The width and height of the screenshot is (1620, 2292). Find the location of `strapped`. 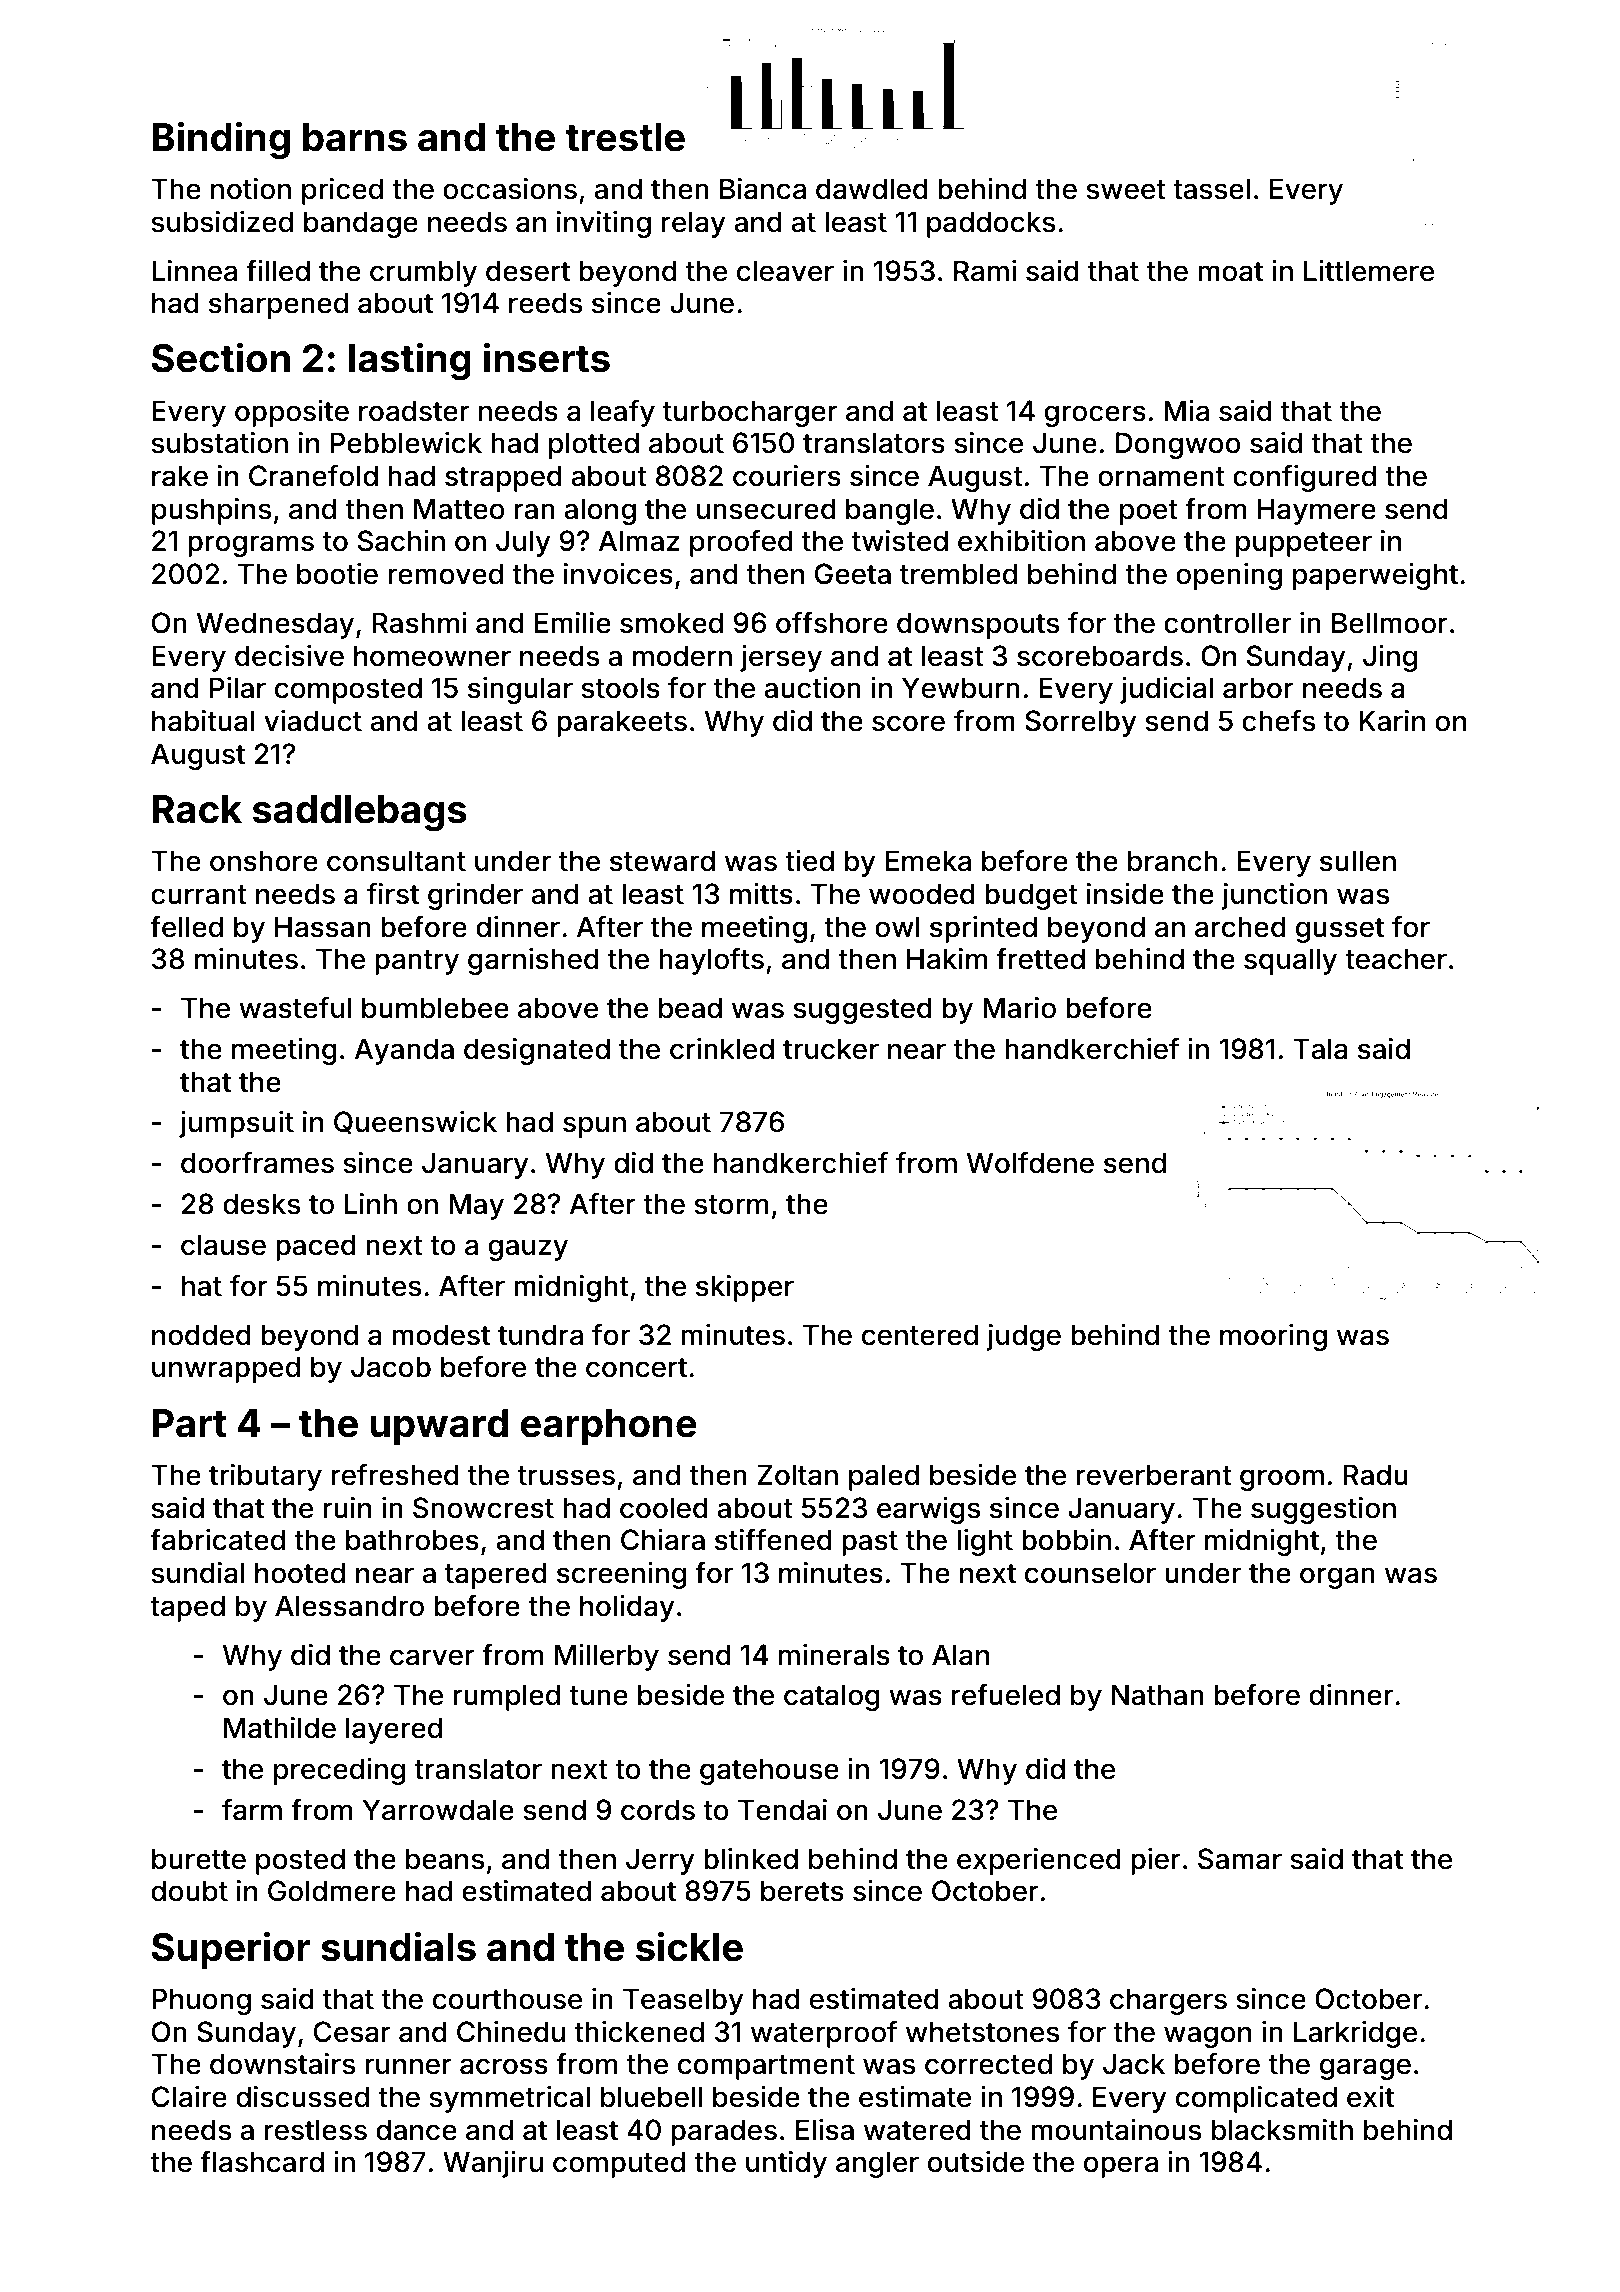

strapped is located at coordinates (503, 478).
